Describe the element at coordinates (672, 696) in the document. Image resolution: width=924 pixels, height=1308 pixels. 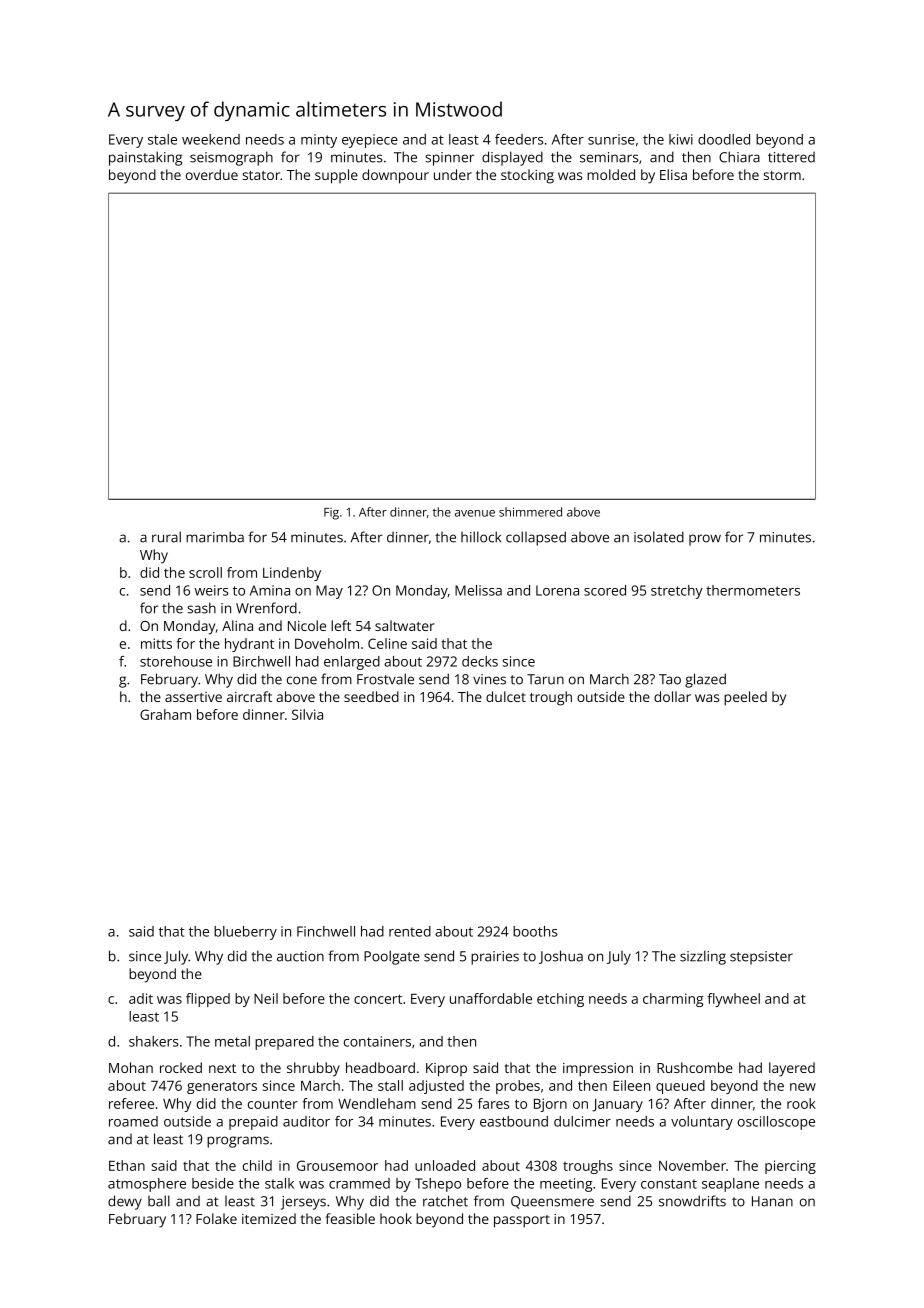
I see `dollar` at that location.
